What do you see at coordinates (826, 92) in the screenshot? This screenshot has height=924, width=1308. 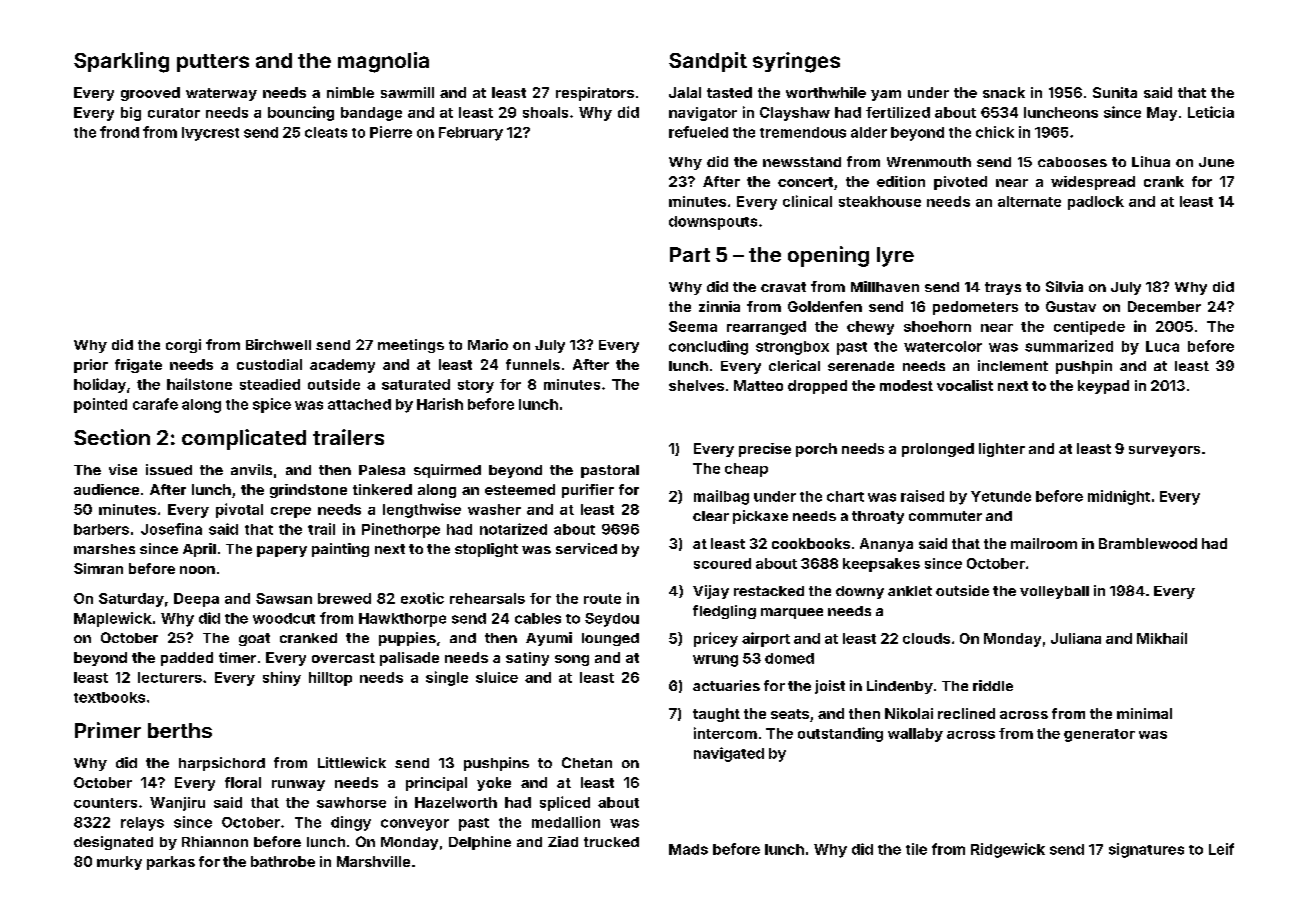 I see `worthwhile` at bounding box center [826, 92].
